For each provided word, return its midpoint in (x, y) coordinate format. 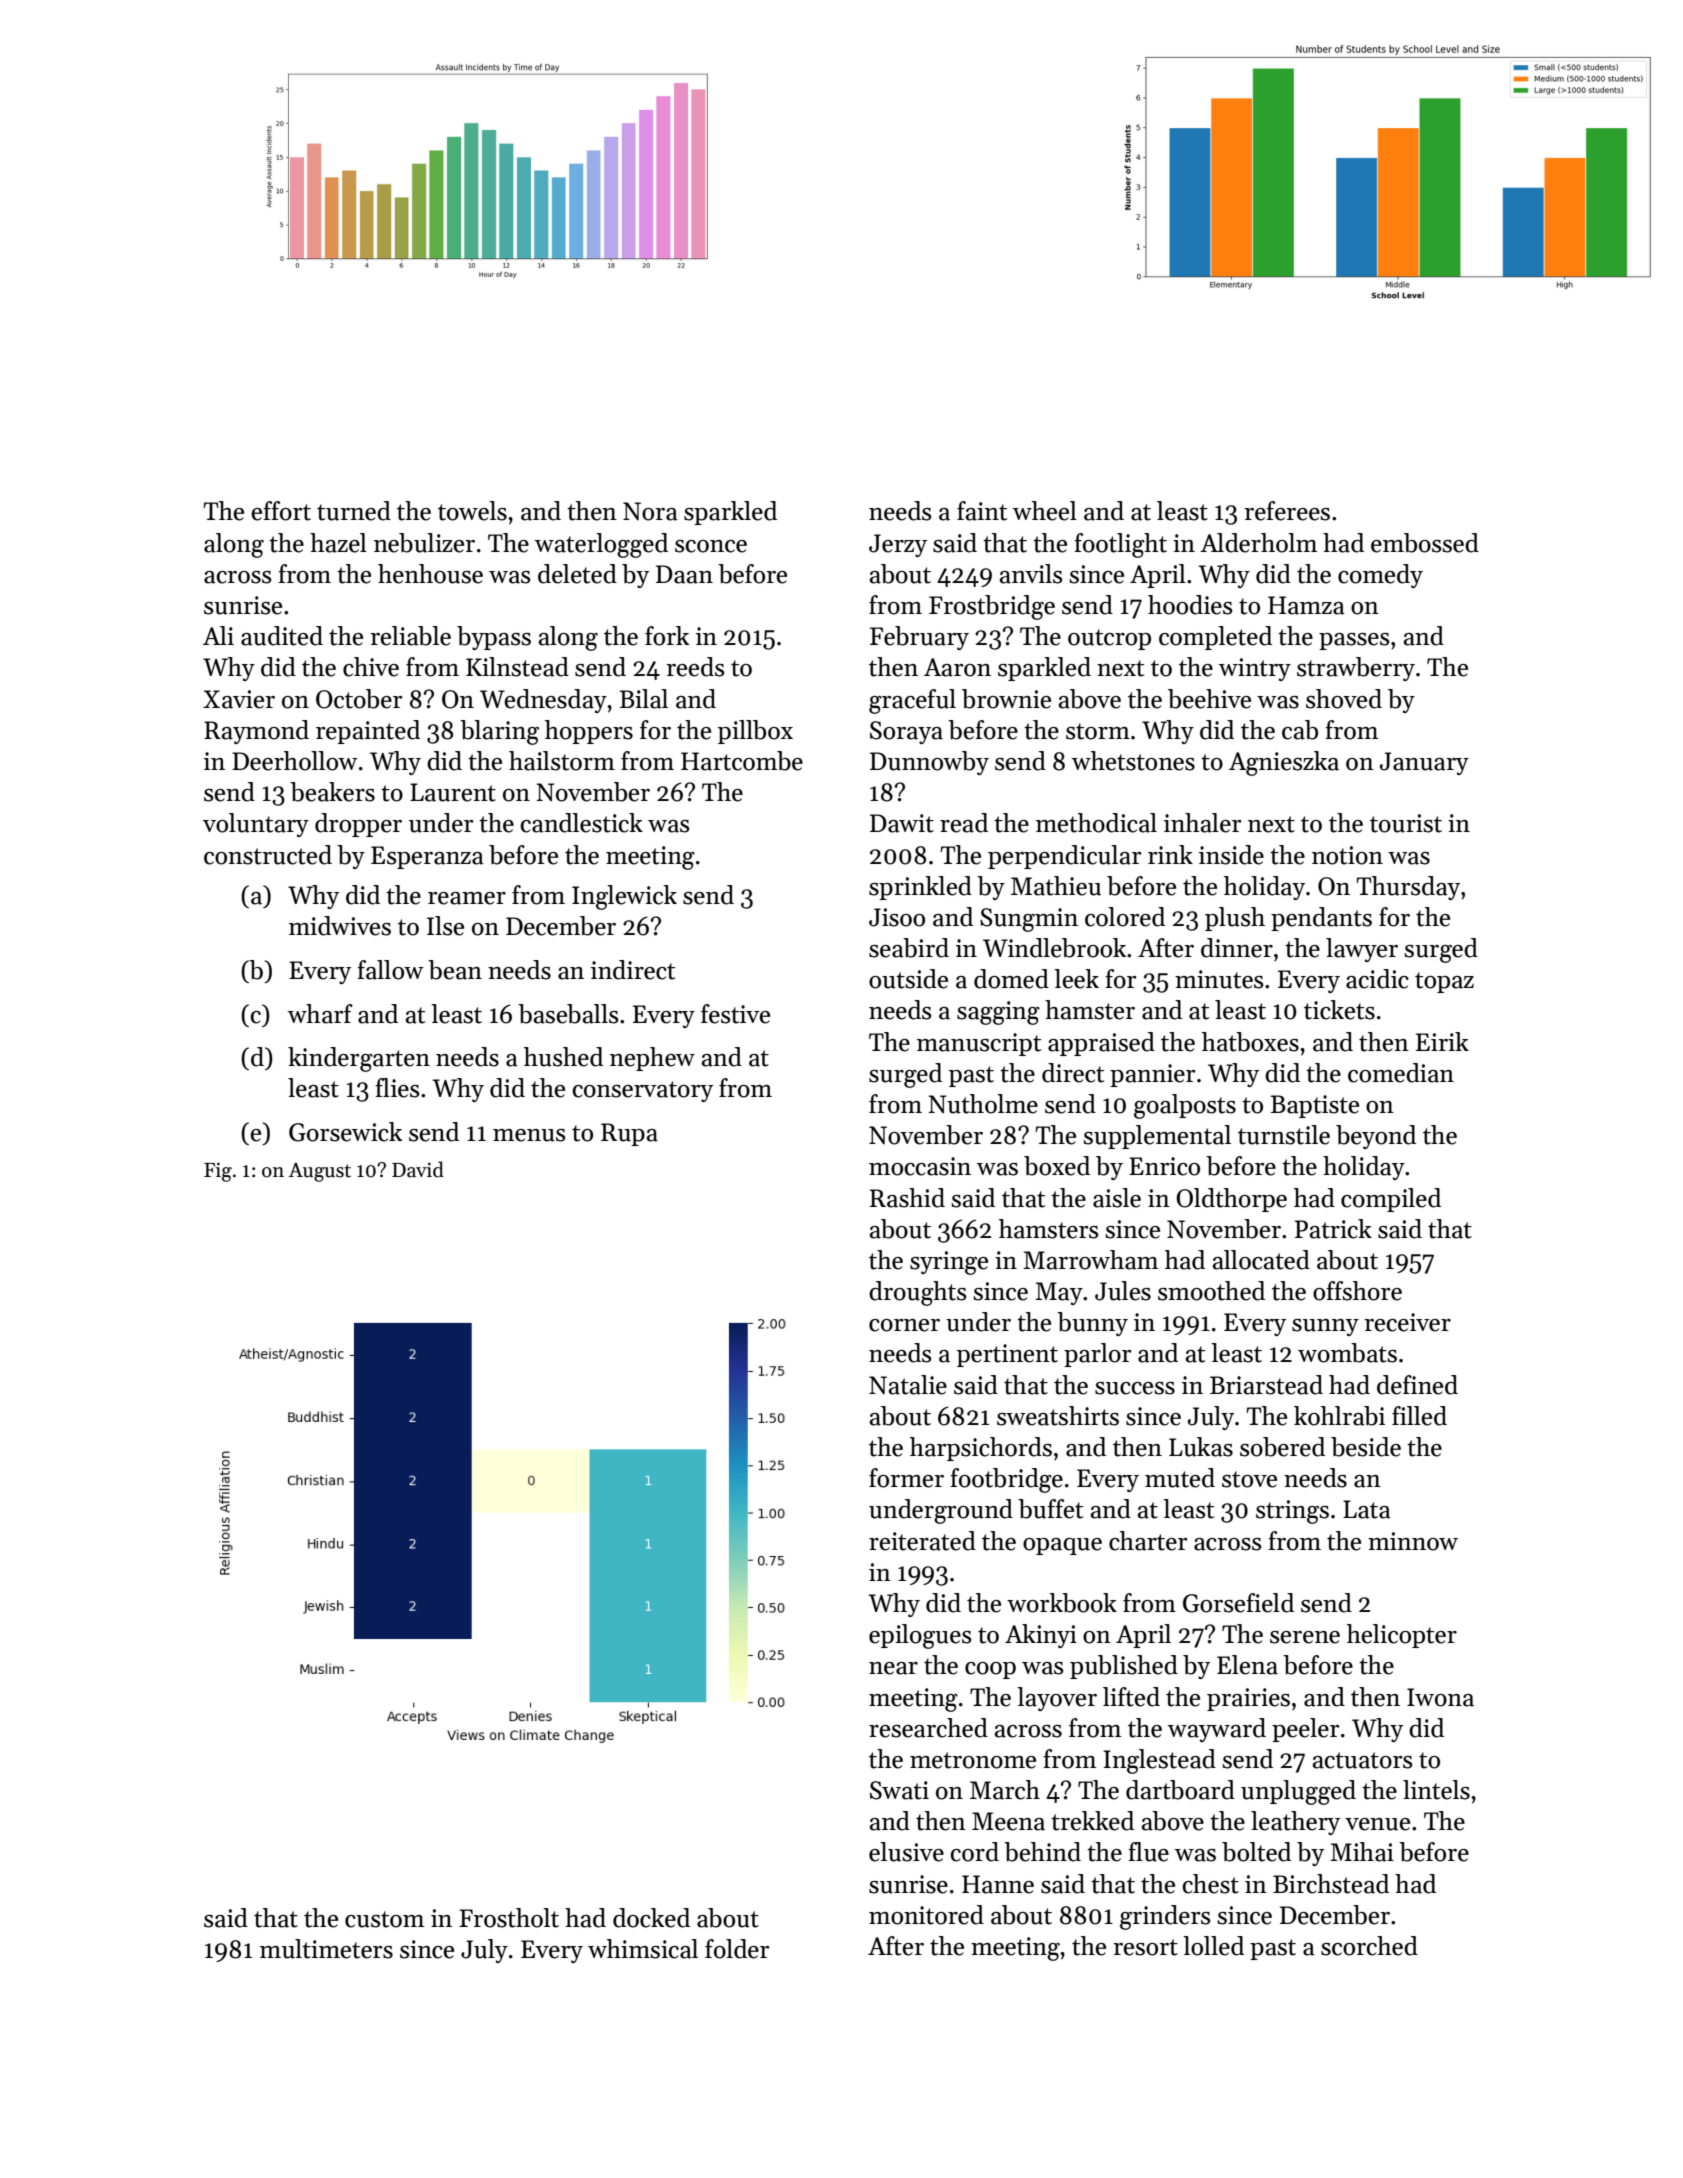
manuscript (979, 1044)
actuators (1363, 1760)
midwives (340, 926)
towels (472, 511)
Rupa (629, 1134)
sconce (711, 546)
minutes (1219, 979)
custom (384, 1919)
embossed (1425, 543)
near (893, 1668)
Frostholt (509, 1918)
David (418, 1169)
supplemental (1157, 1137)
